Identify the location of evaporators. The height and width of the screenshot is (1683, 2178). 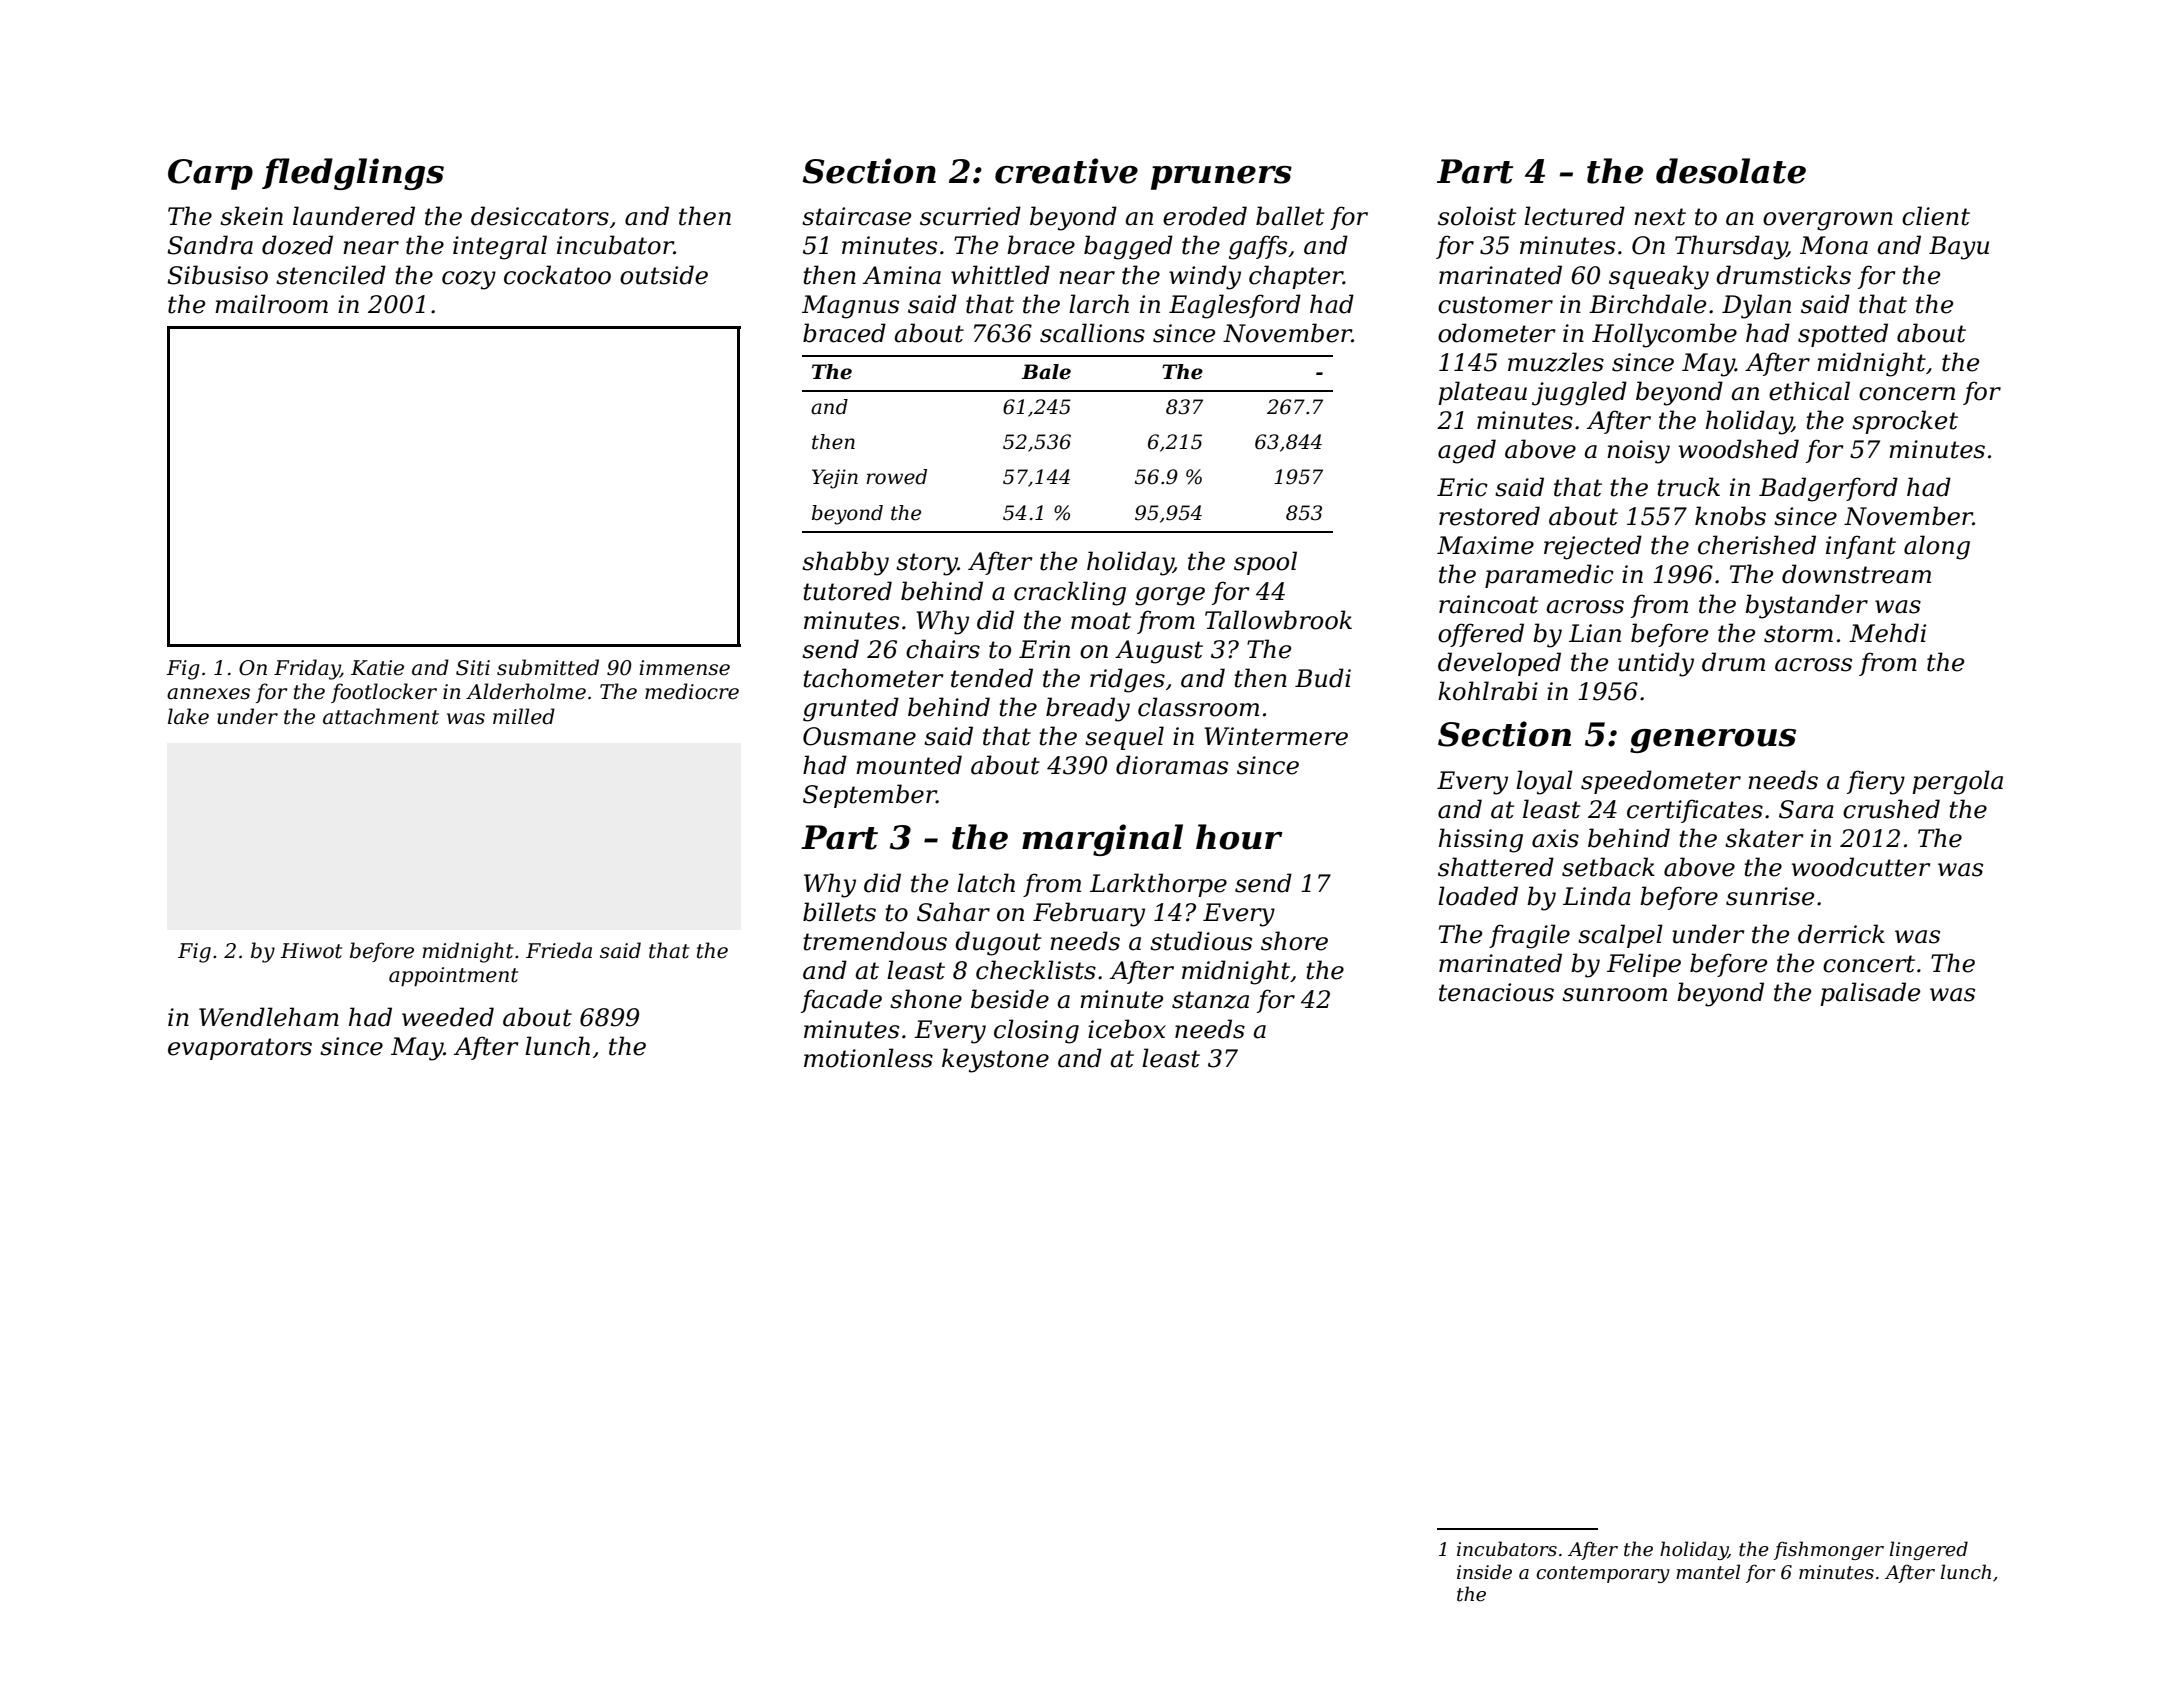
(240, 1049).
